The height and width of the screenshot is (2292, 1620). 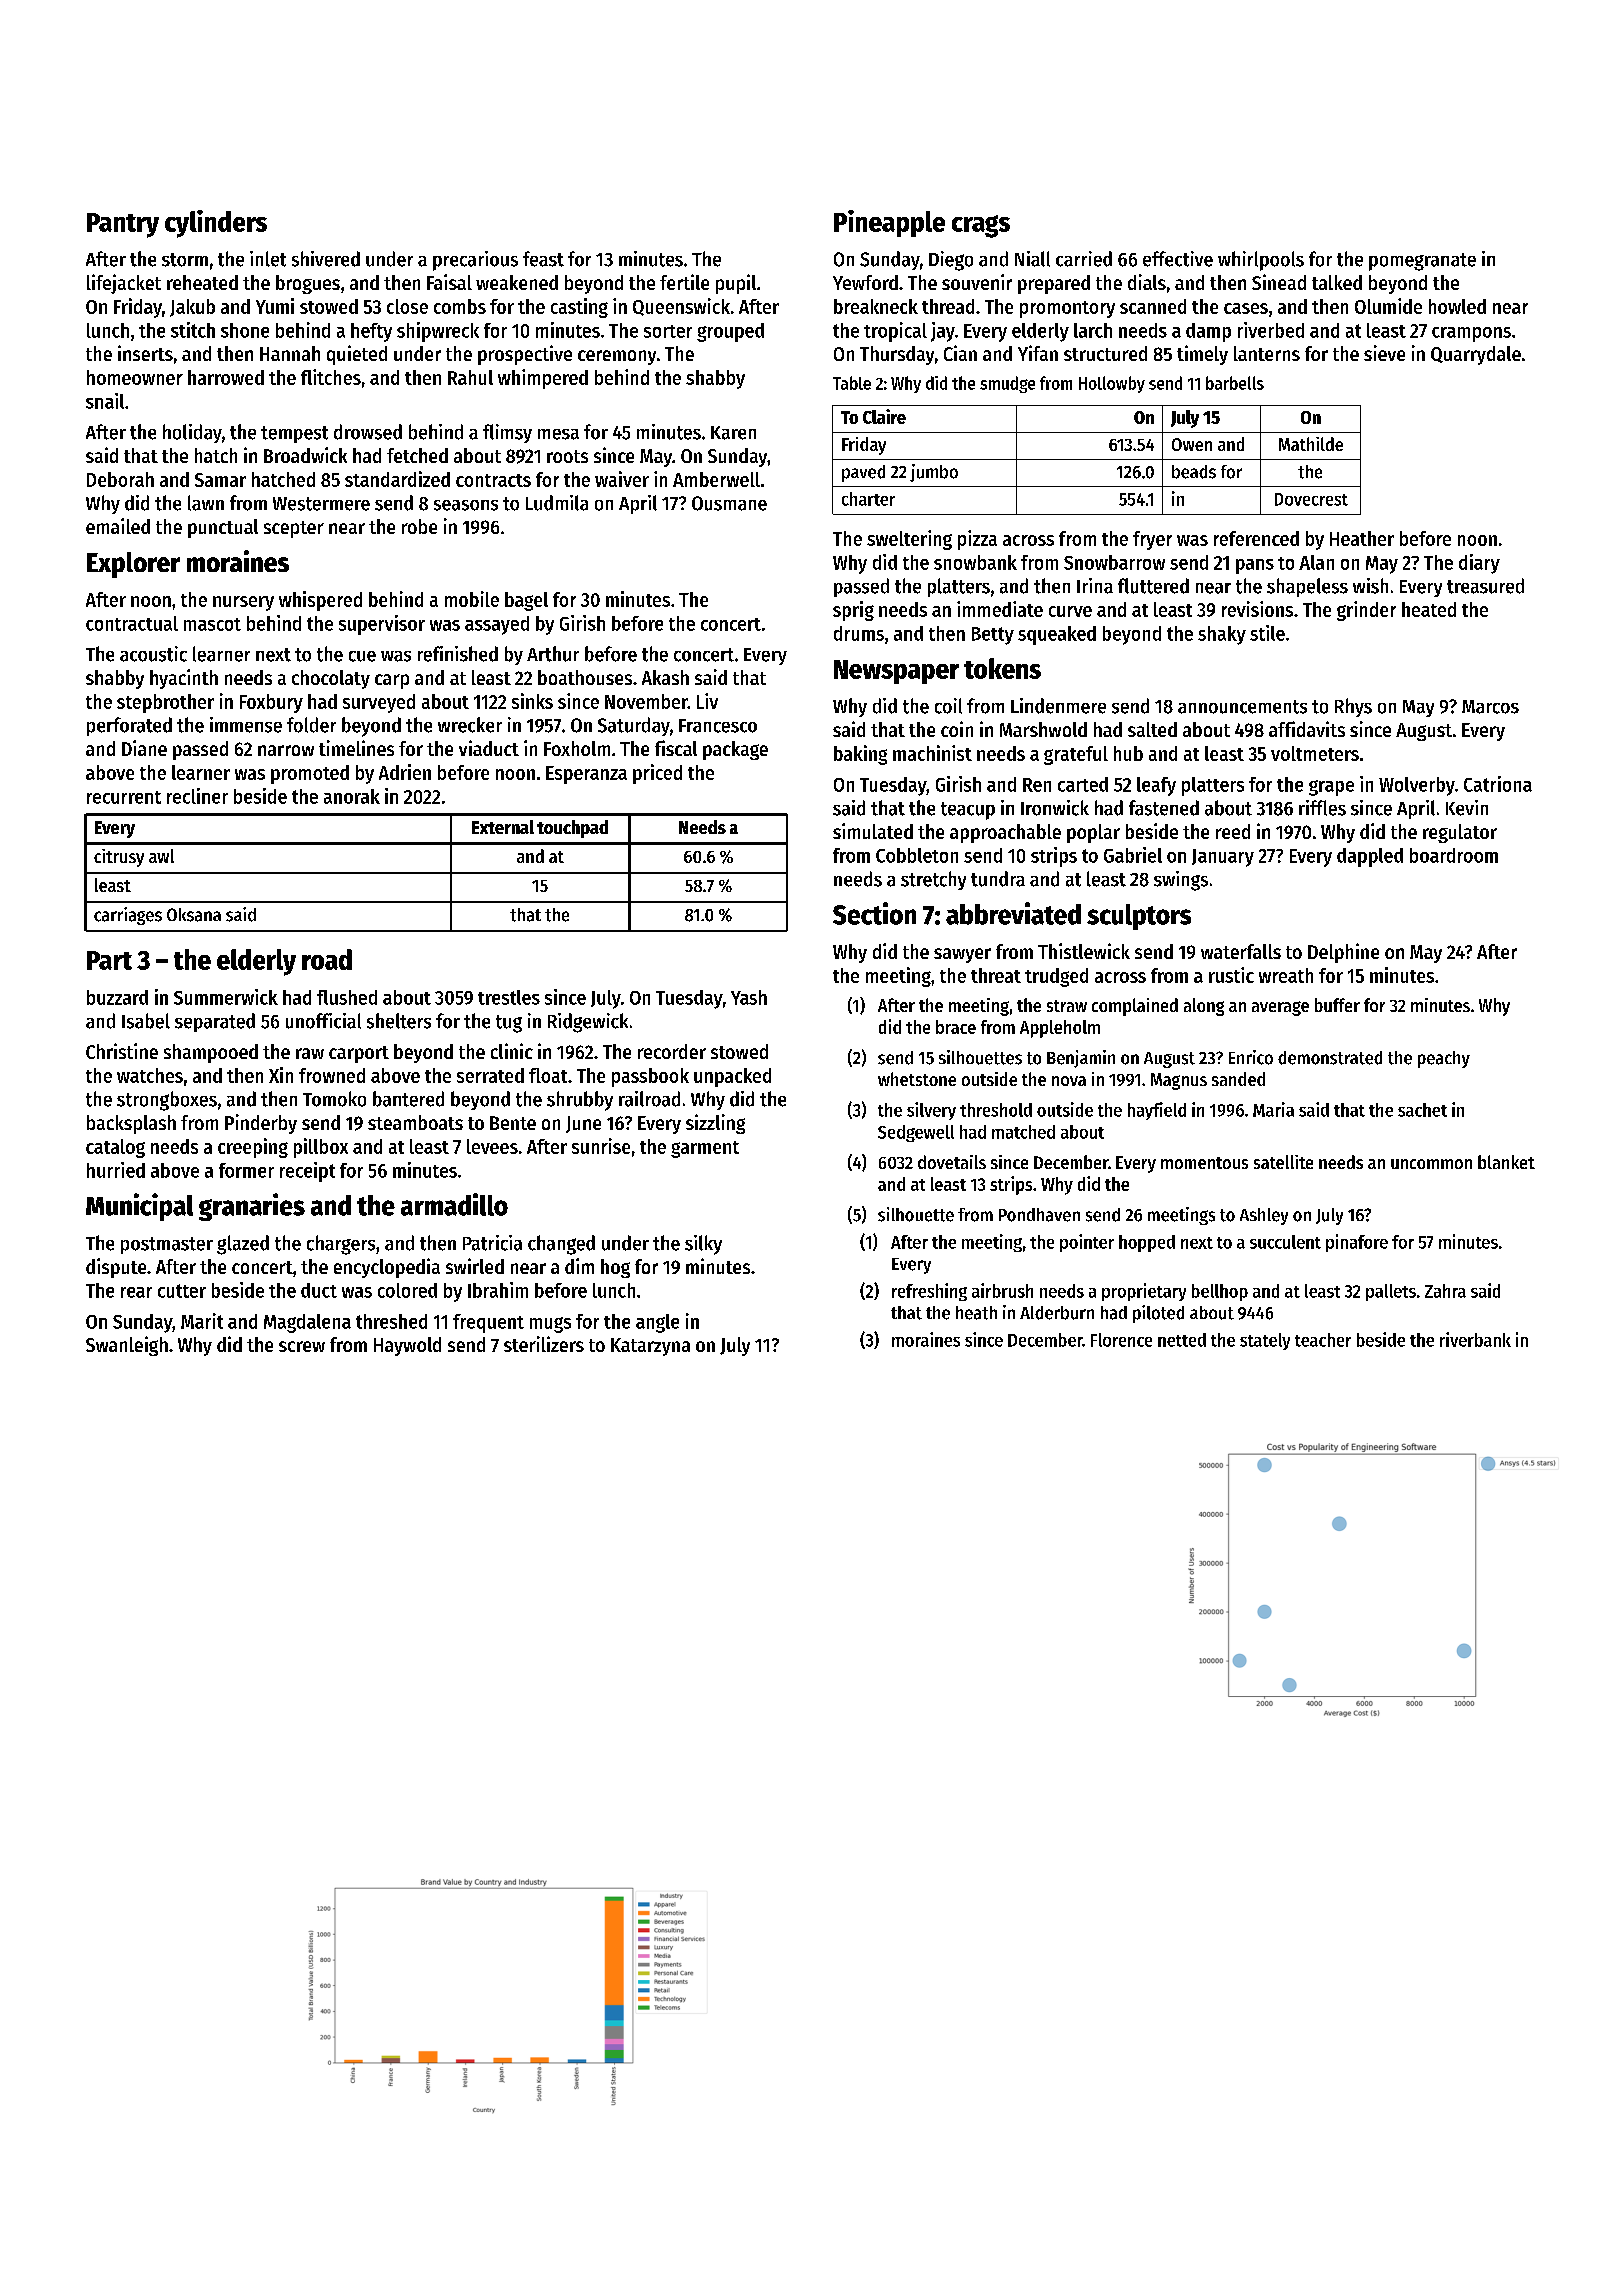 I want to click on angle, so click(x=657, y=1323).
